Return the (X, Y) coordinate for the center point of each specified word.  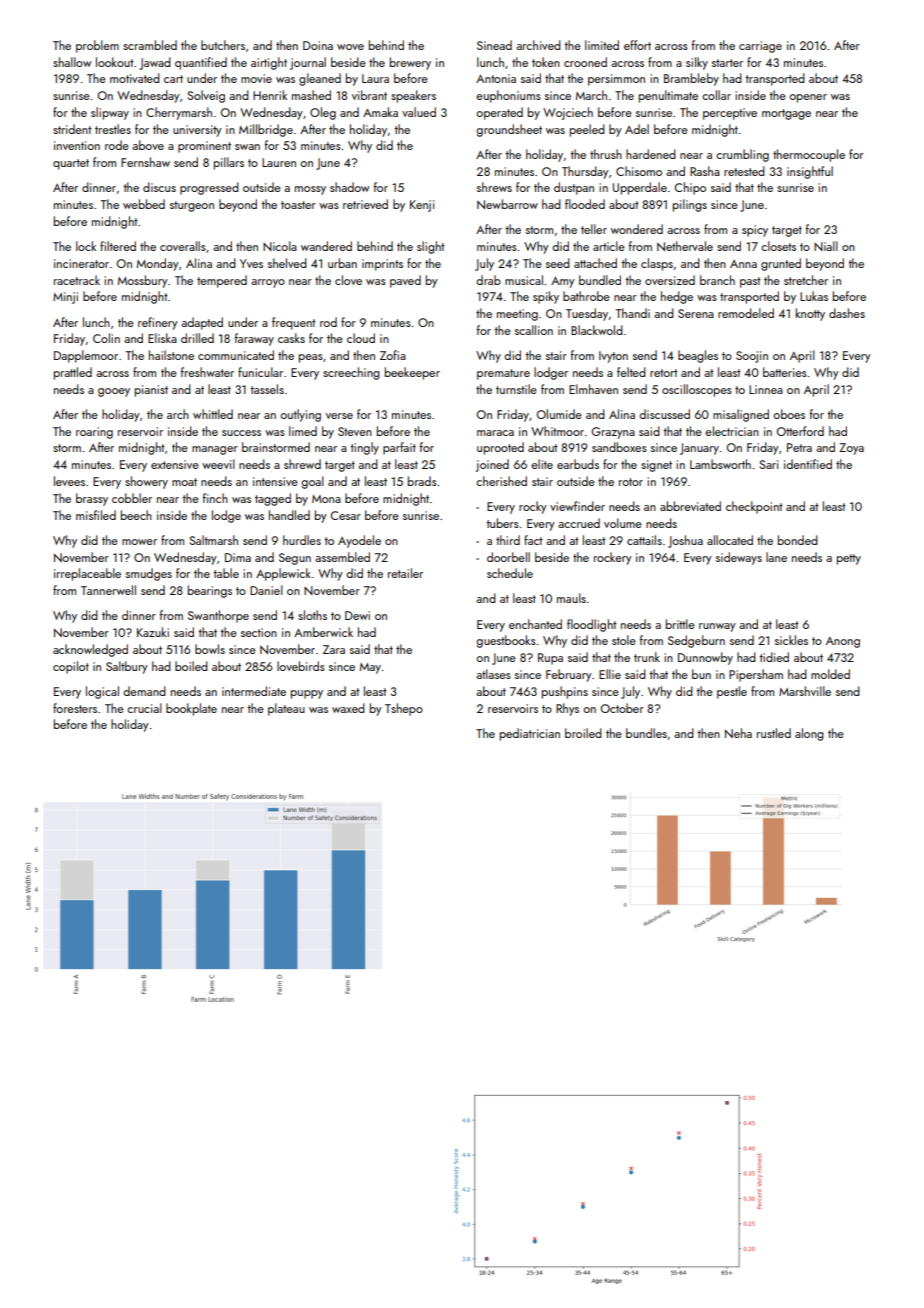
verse (339, 416)
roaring (94, 433)
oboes (789, 414)
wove (350, 47)
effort (637, 45)
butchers (223, 45)
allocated (730, 540)
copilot (71, 667)
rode (117, 145)
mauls (571, 598)
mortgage (786, 114)
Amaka (380, 112)
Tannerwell (108, 590)
